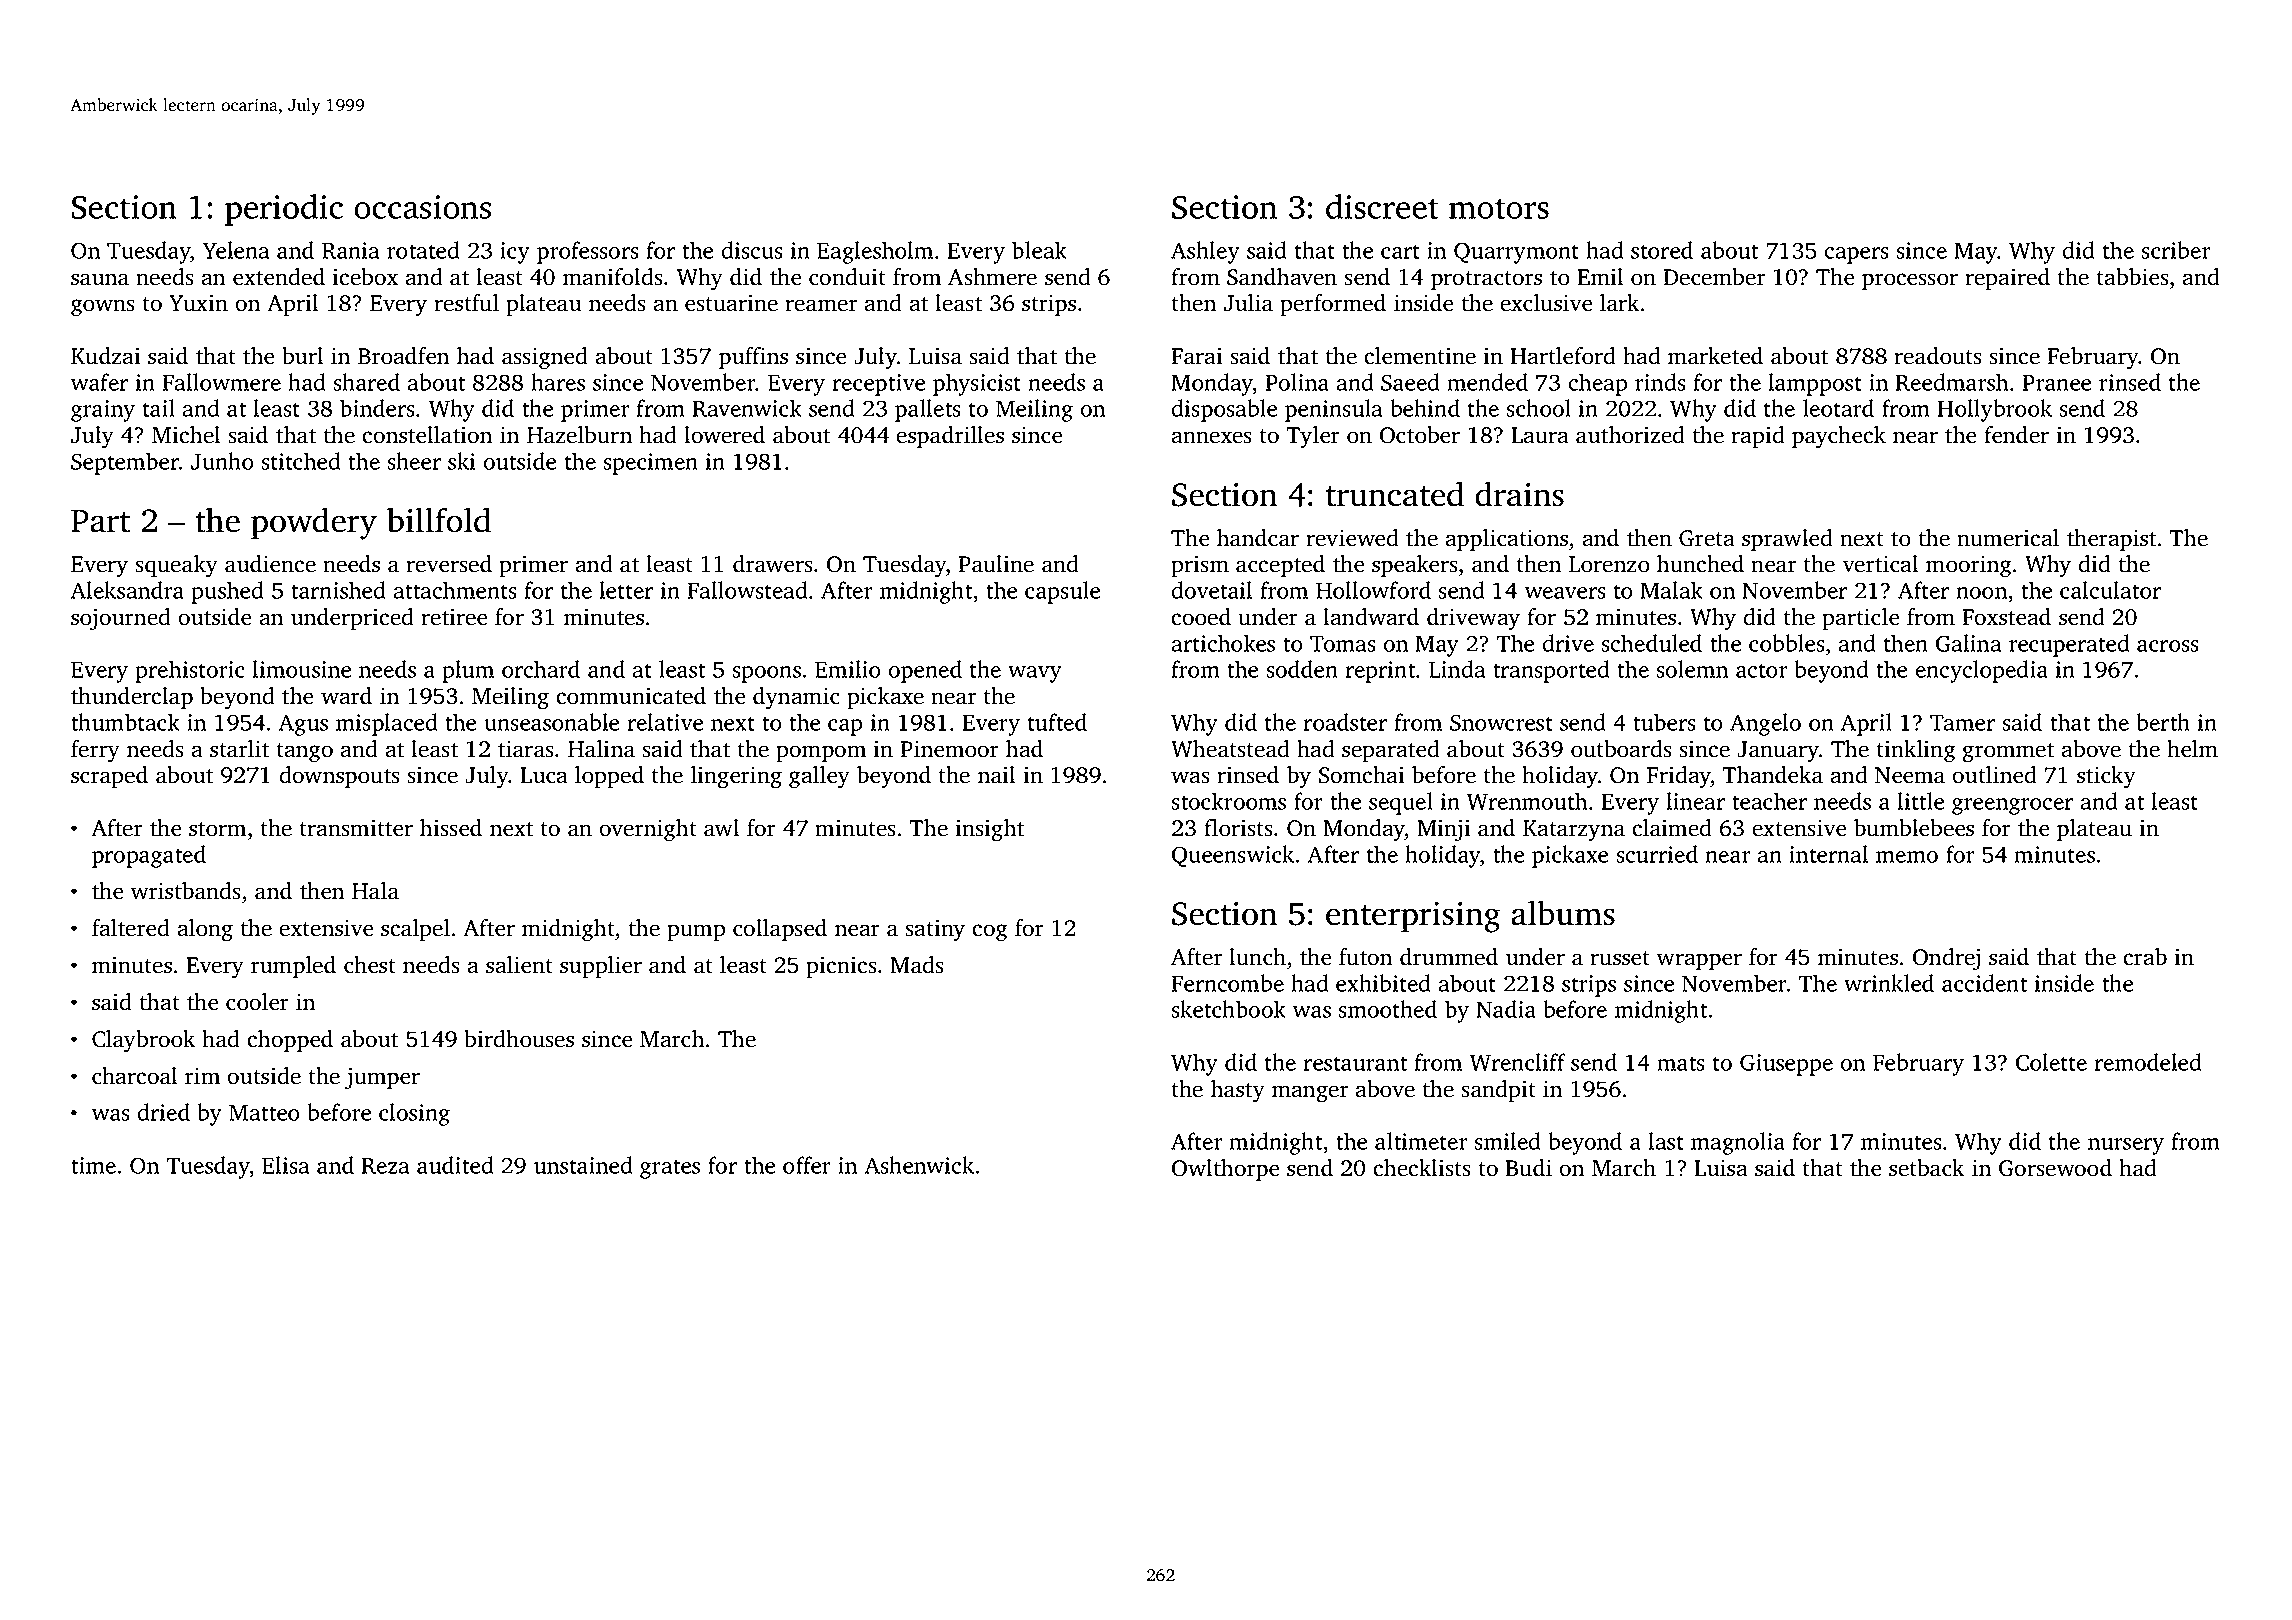 This screenshot has height=1620, width=2292. I want to click on Ashley, so click(1205, 252).
